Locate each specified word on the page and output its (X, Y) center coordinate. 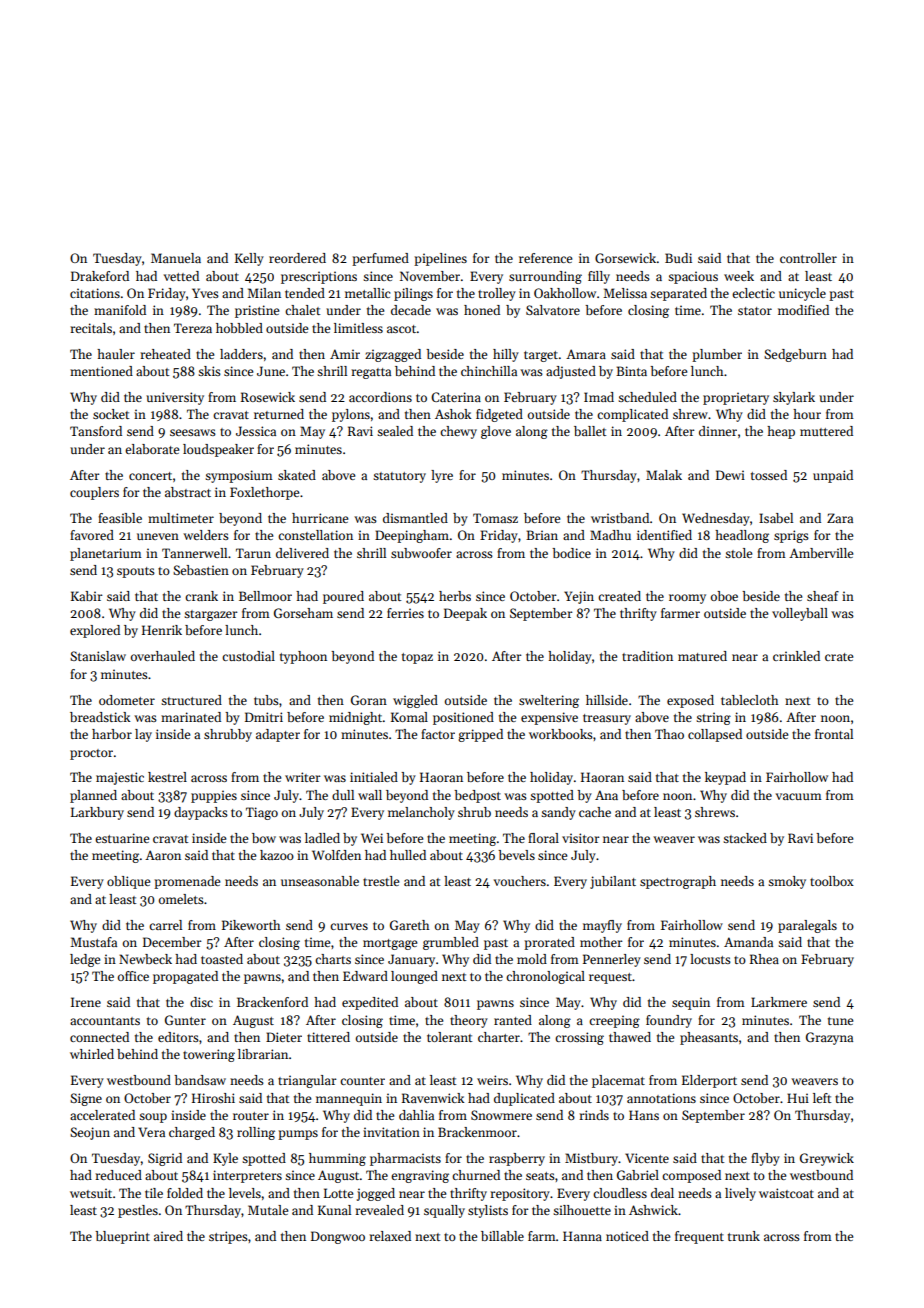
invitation (391, 1132)
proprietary (736, 398)
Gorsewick (625, 258)
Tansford (96, 431)
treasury (607, 719)
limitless (358, 328)
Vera (151, 1132)
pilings (413, 294)
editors (178, 1037)
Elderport (709, 1081)
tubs (266, 700)
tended (305, 293)
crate (839, 657)
